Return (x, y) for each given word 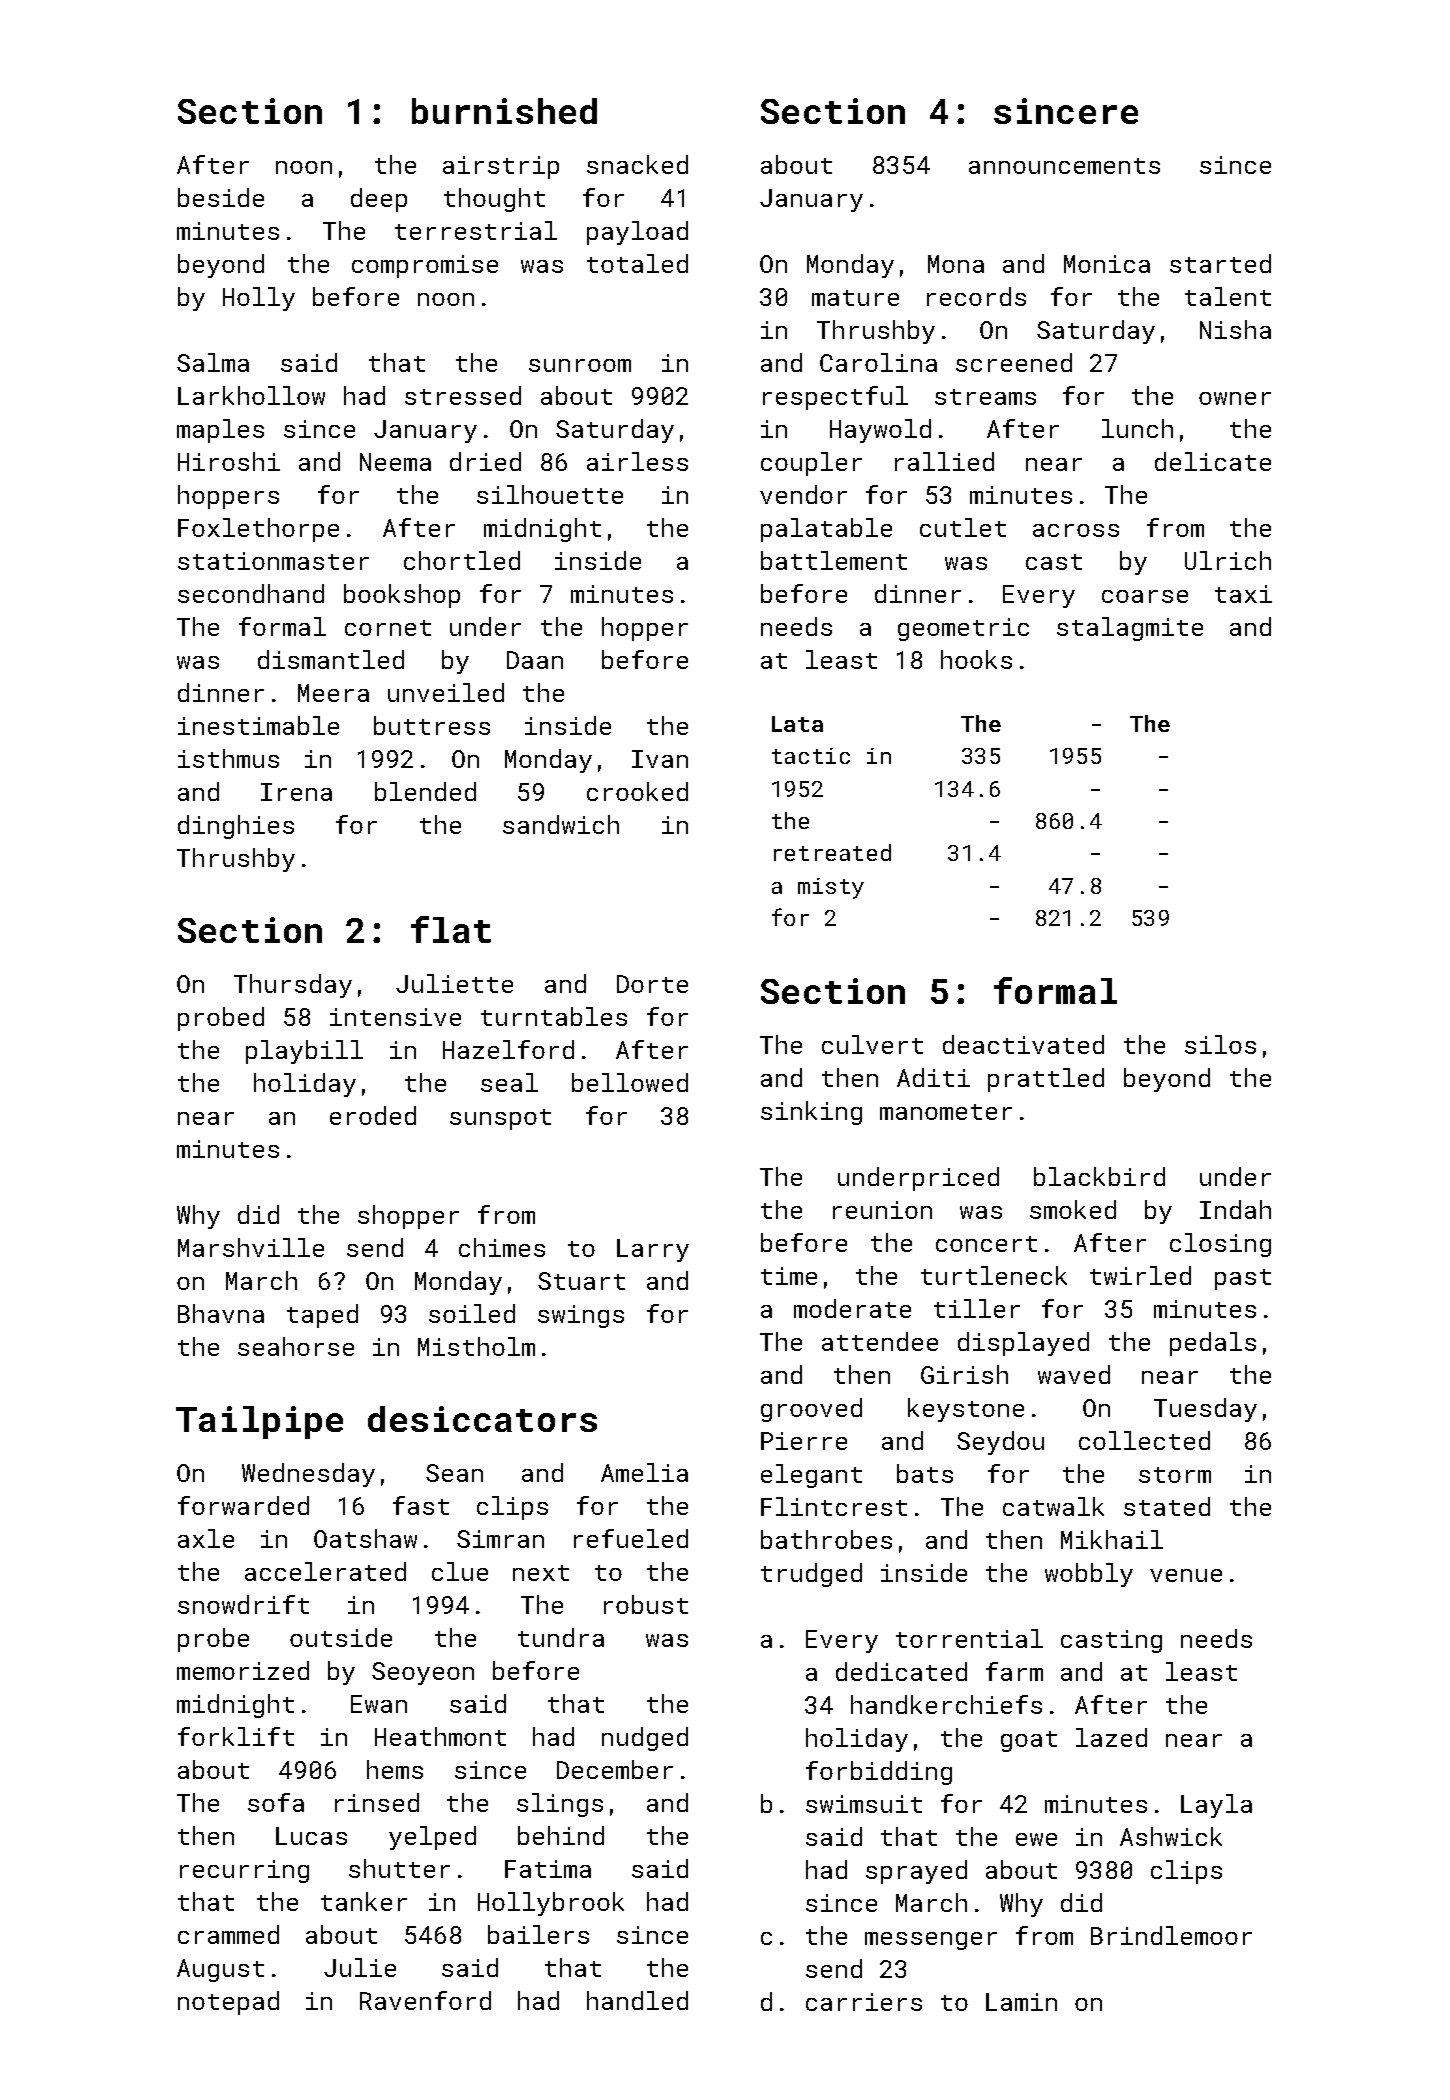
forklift (236, 1736)
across (1076, 530)
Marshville (251, 1247)
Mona (956, 264)
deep (379, 200)
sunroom (580, 365)
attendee (880, 1341)
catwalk (1053, 1506)
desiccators (482, 1419)
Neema (395, 462)
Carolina (878, 362)
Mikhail (1112, 1539)
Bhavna (221, 1313)
